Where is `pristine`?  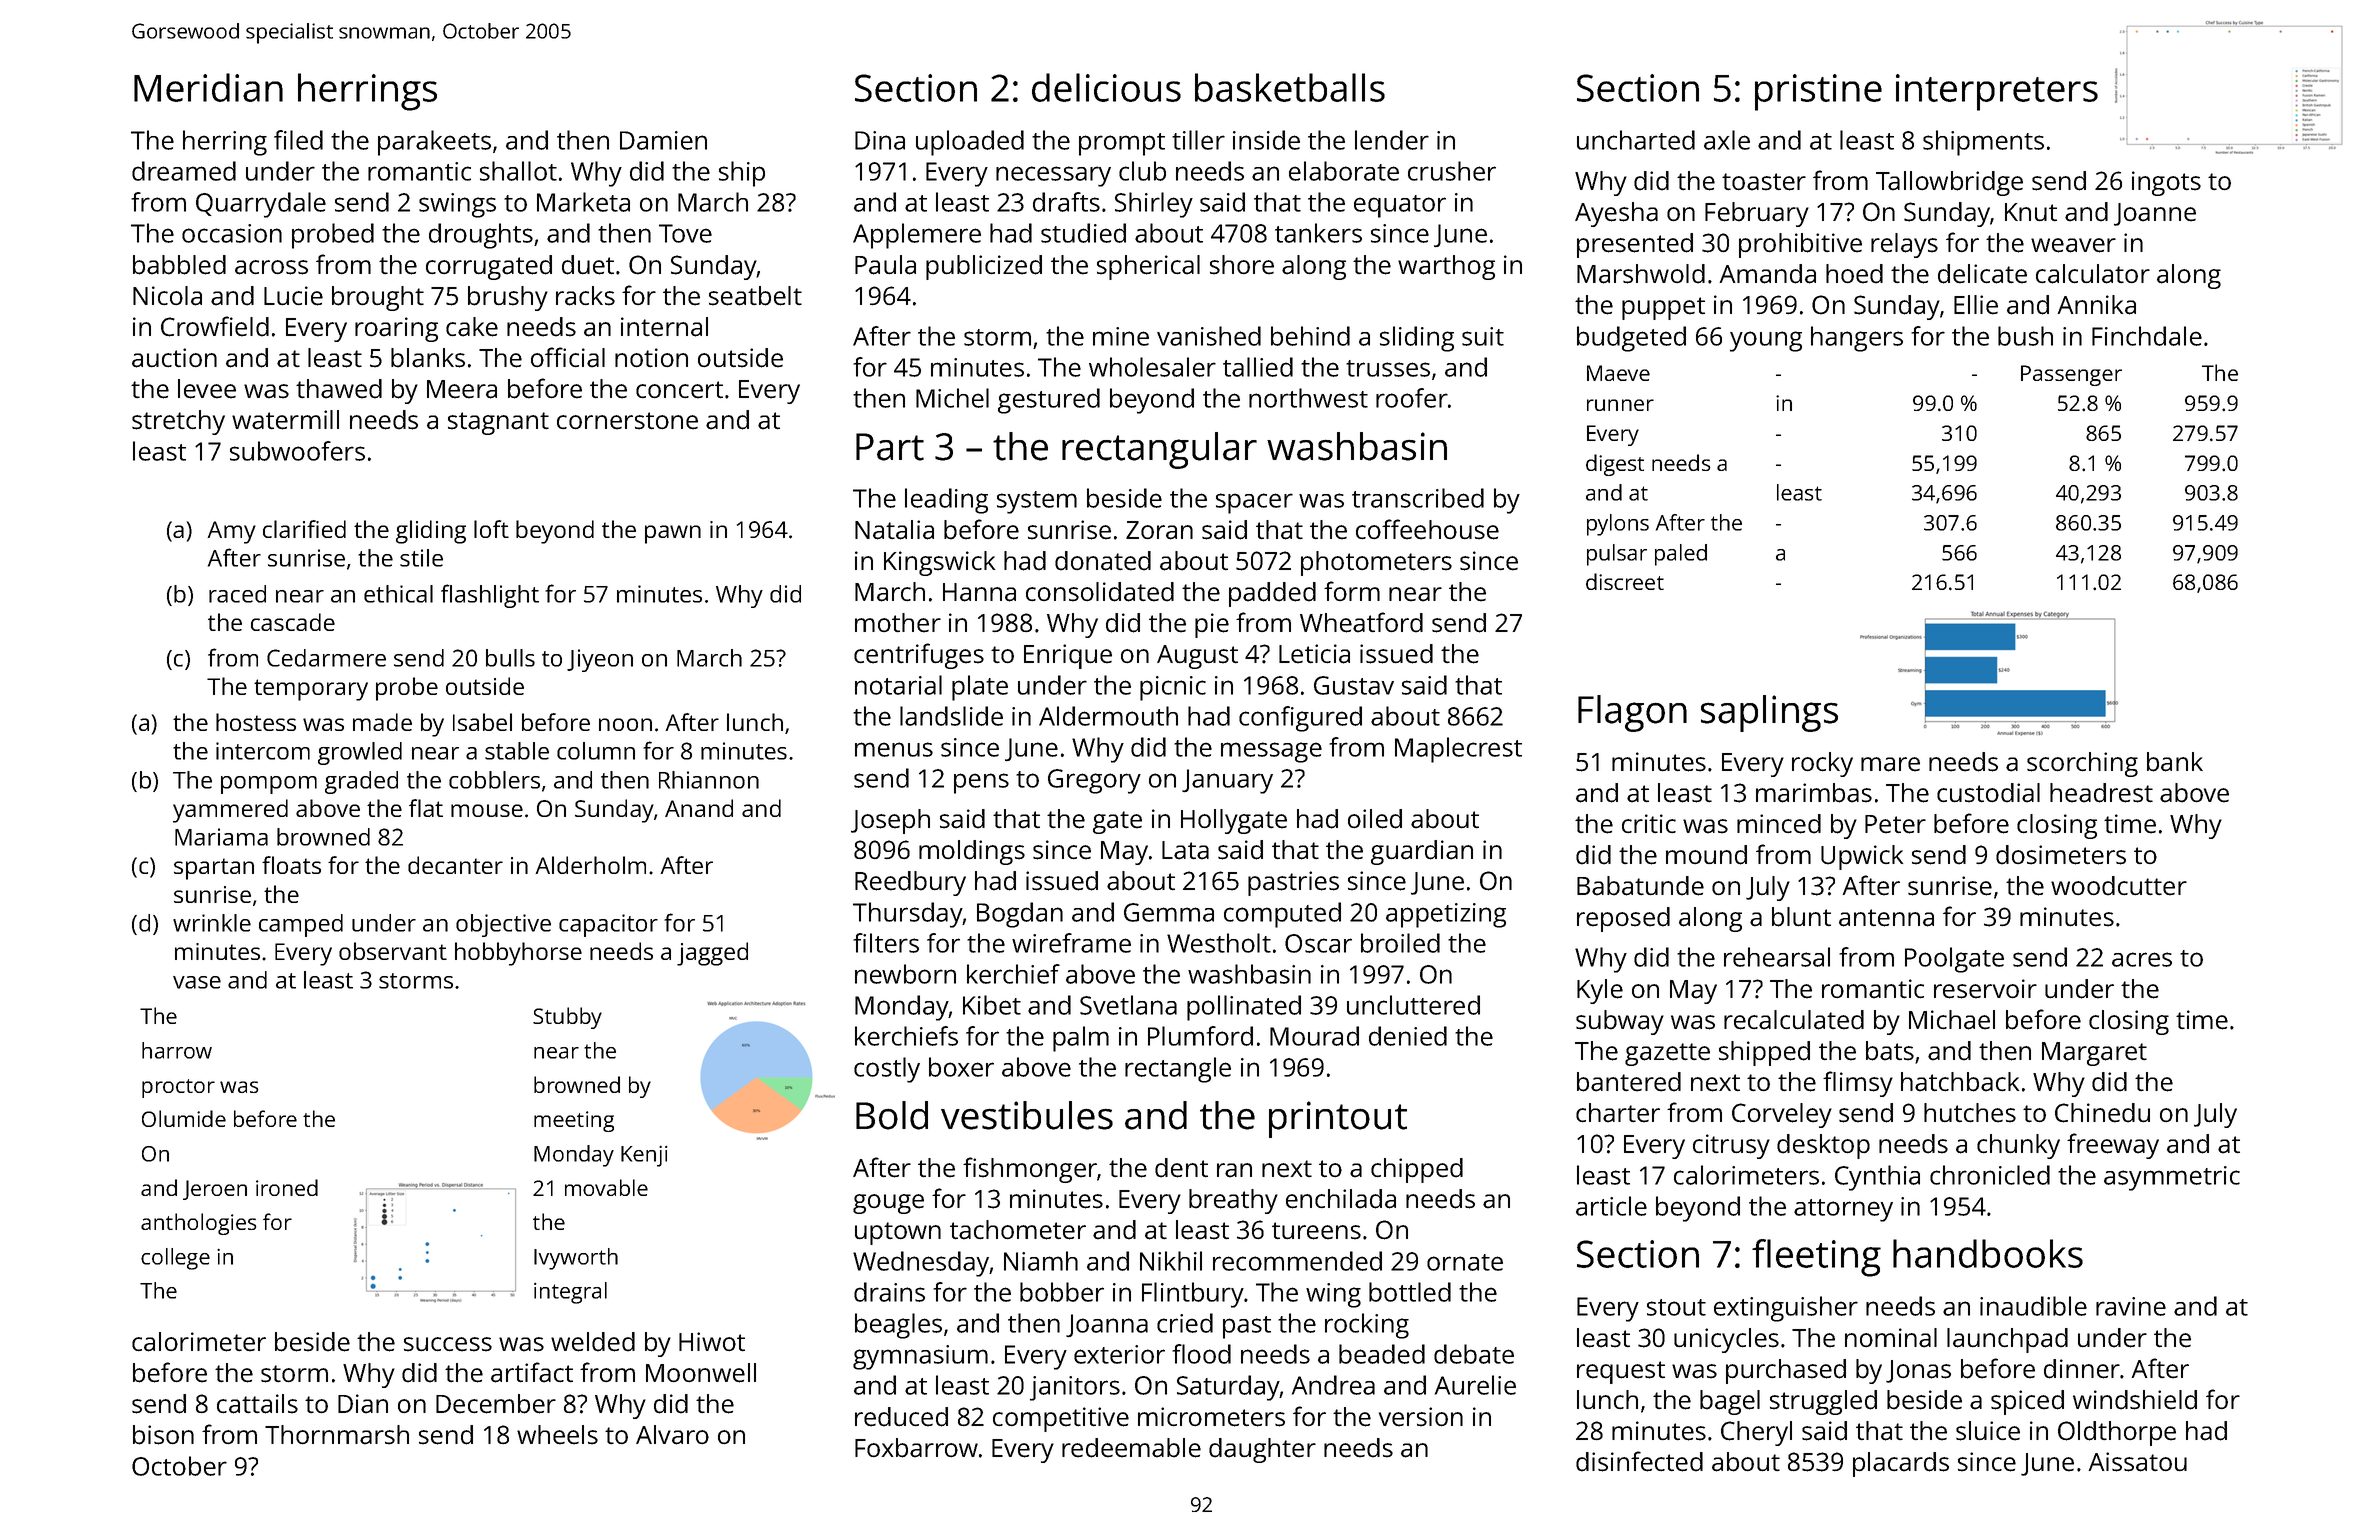
pristine is located at coordinates (1818, 92).
